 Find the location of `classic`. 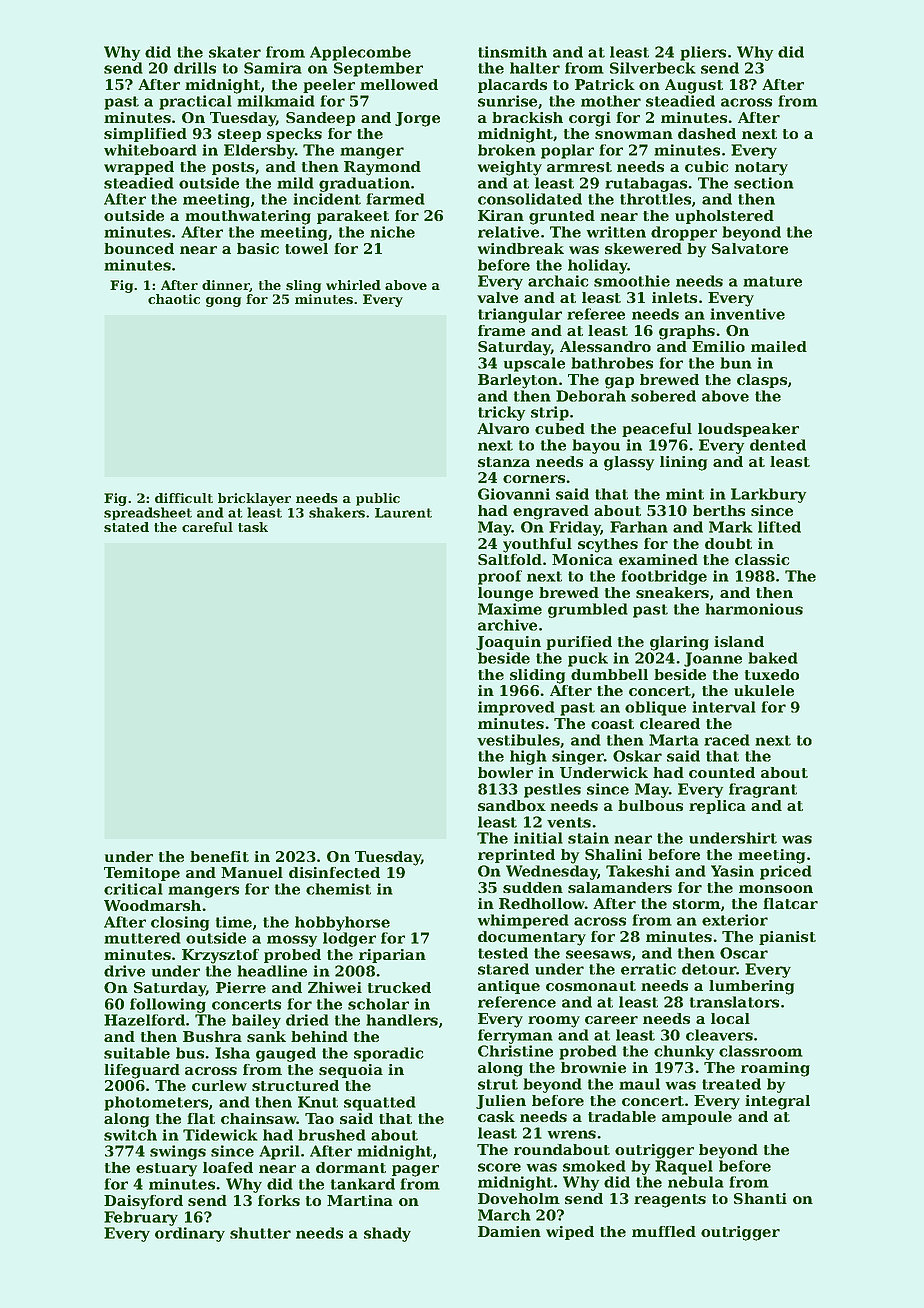

classic is located at coordinates (762, 559).
